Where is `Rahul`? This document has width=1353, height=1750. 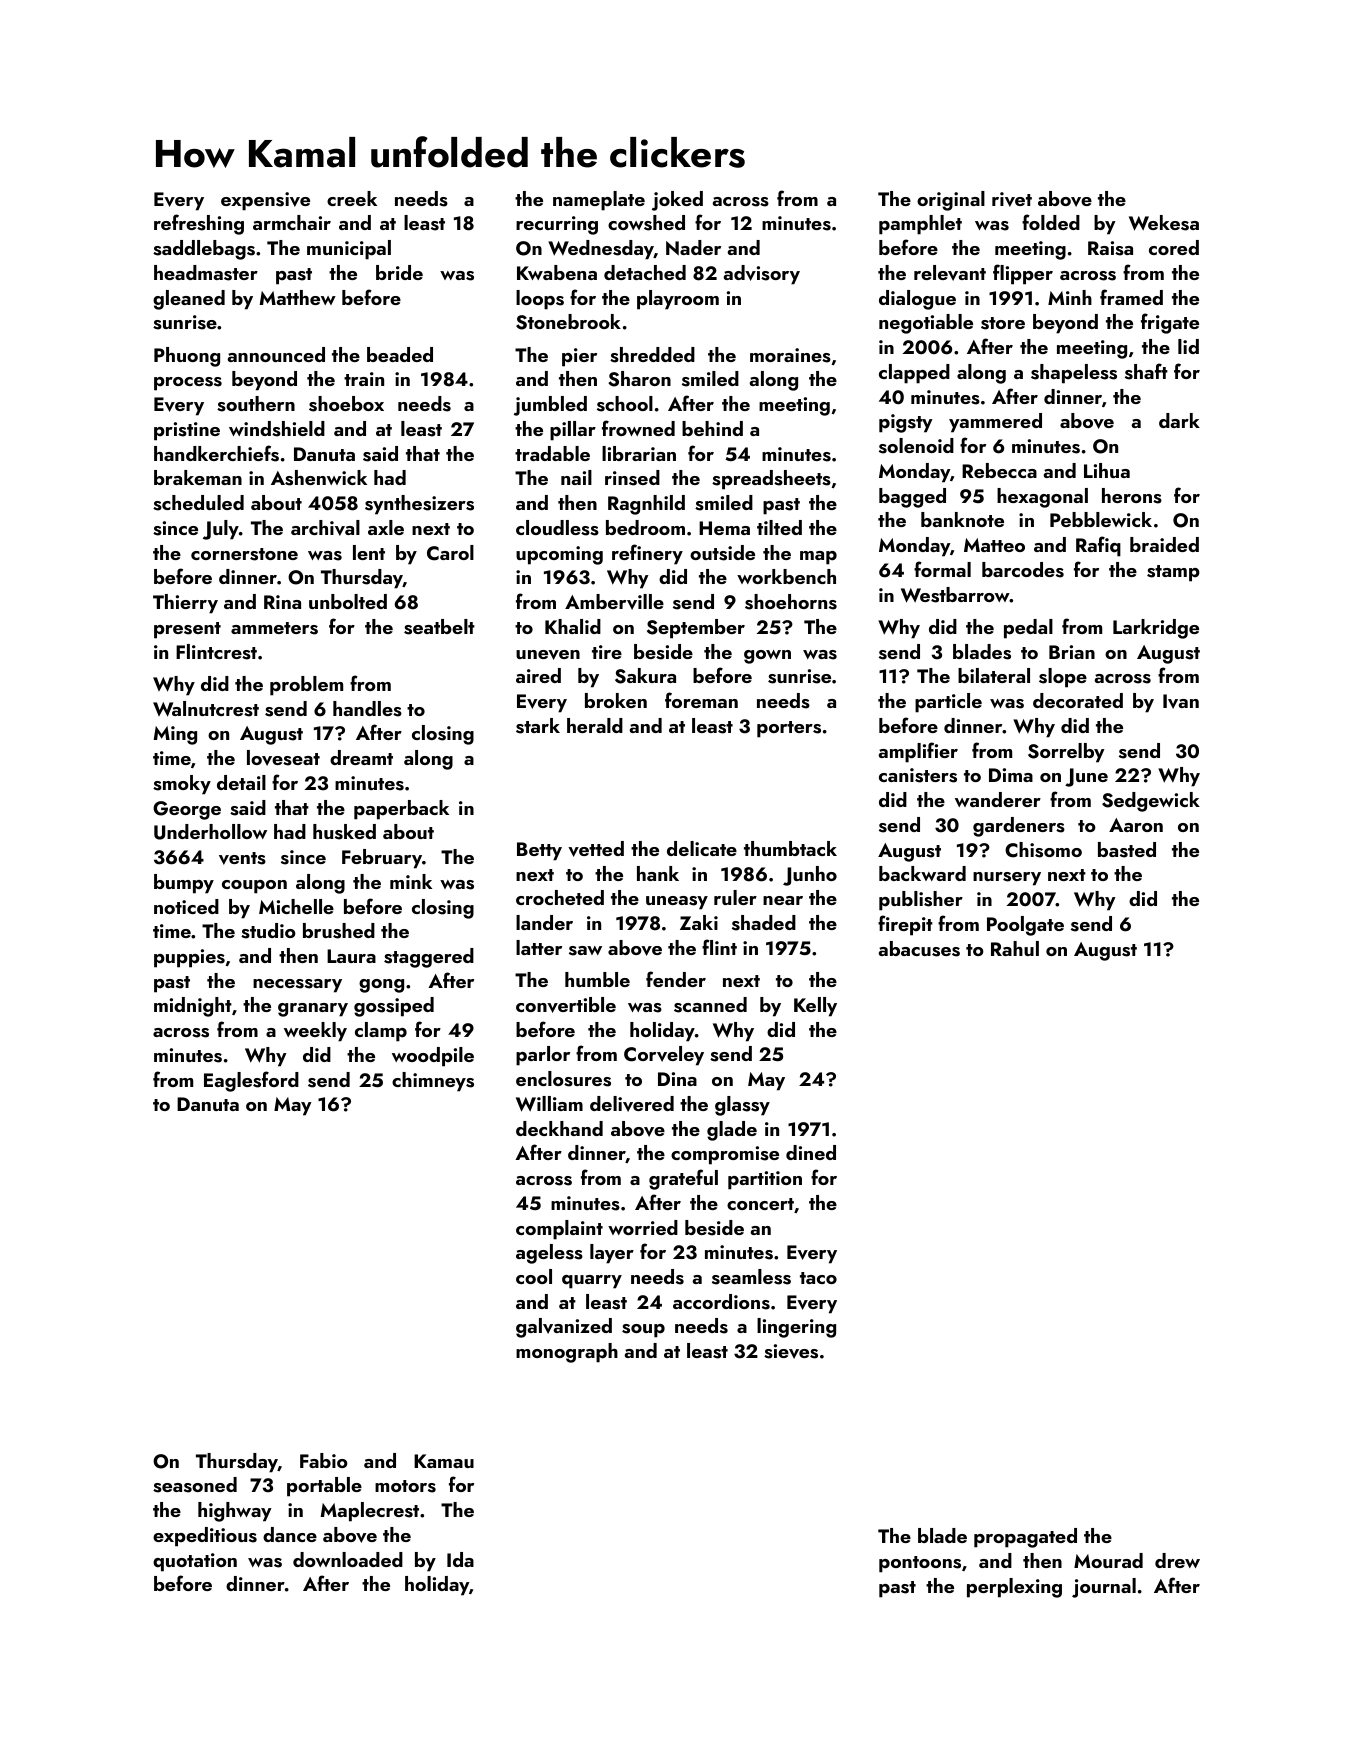
Rahul is located at coordinates (1015, 948).
